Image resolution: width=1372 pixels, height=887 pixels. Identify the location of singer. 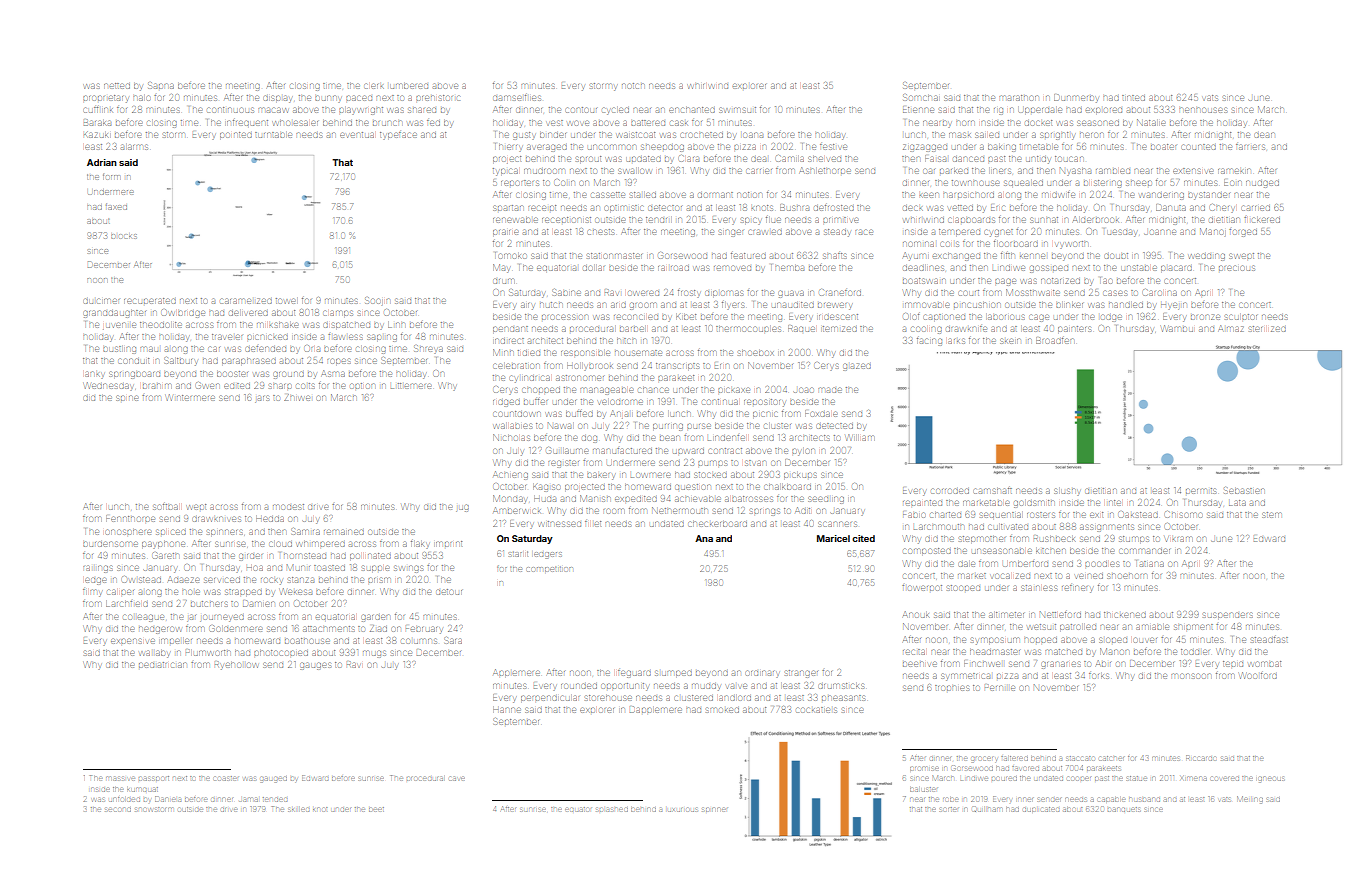
(731, 233).
